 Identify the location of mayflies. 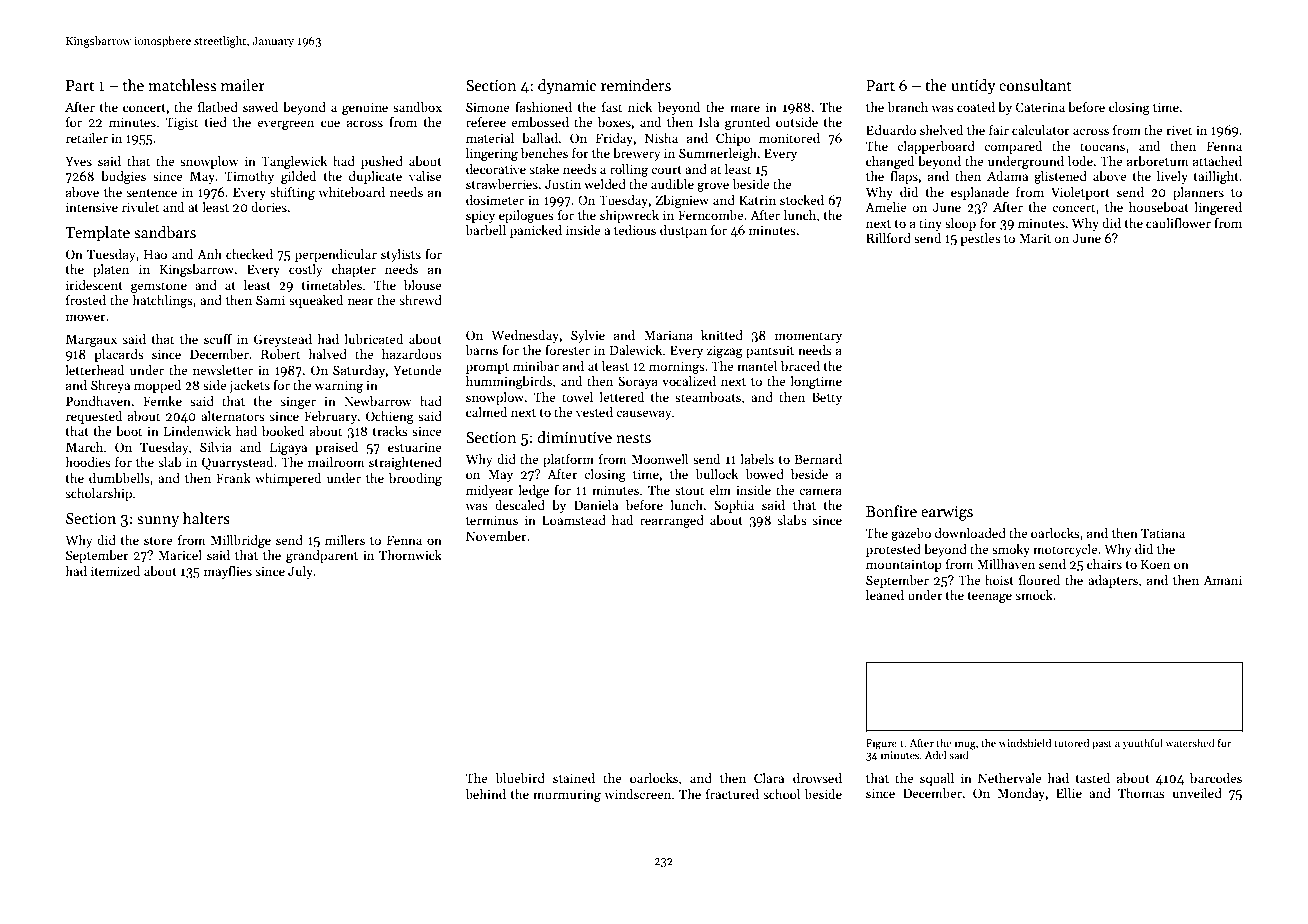
(228, 572).
